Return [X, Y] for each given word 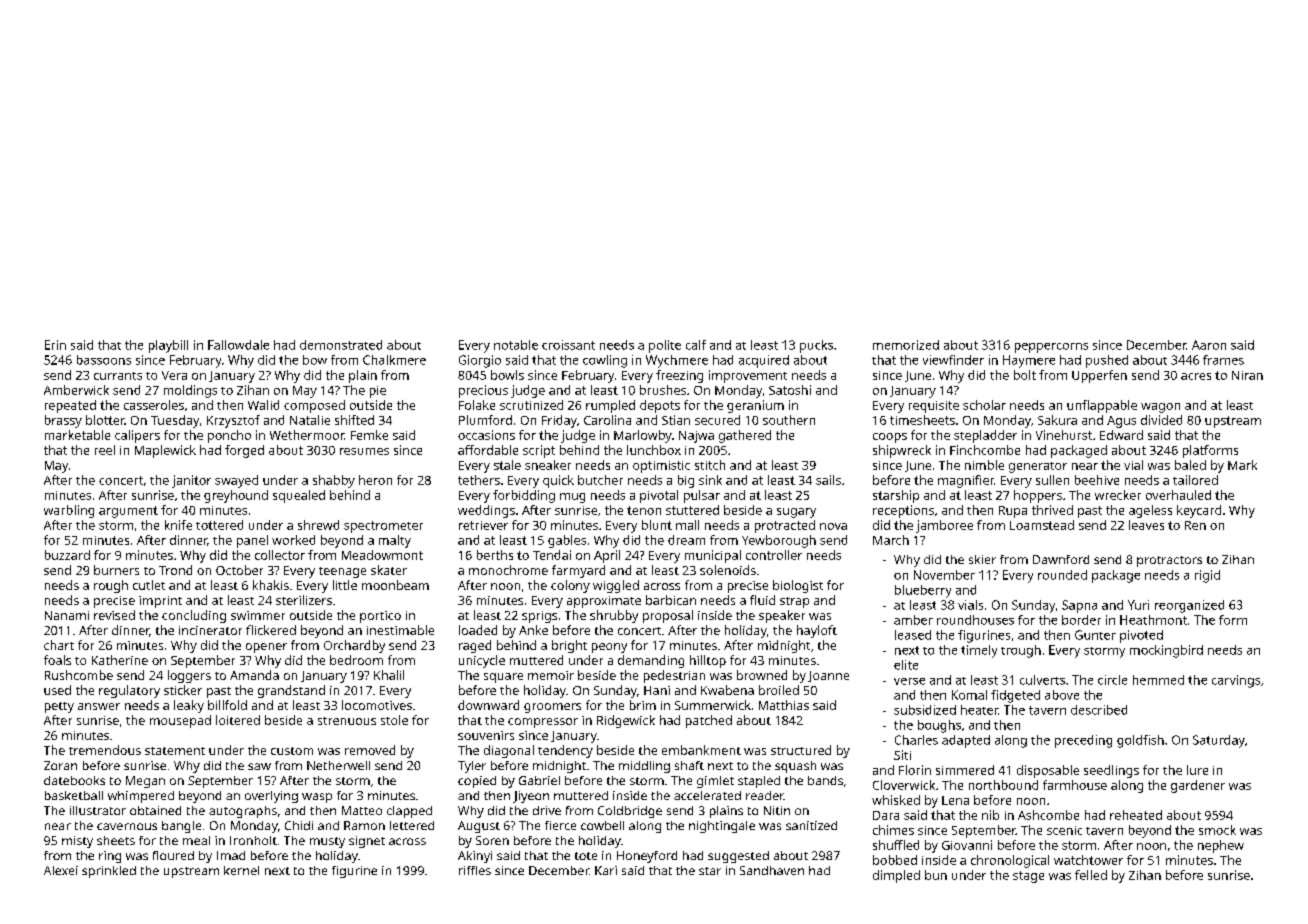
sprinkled [109, 872]
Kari [606, 870]
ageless [1150, 511]
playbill [168, 346]
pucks [816, 346]
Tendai [552, 555]
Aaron [1209, 345]
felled [1091, 875]
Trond [175, 570]
